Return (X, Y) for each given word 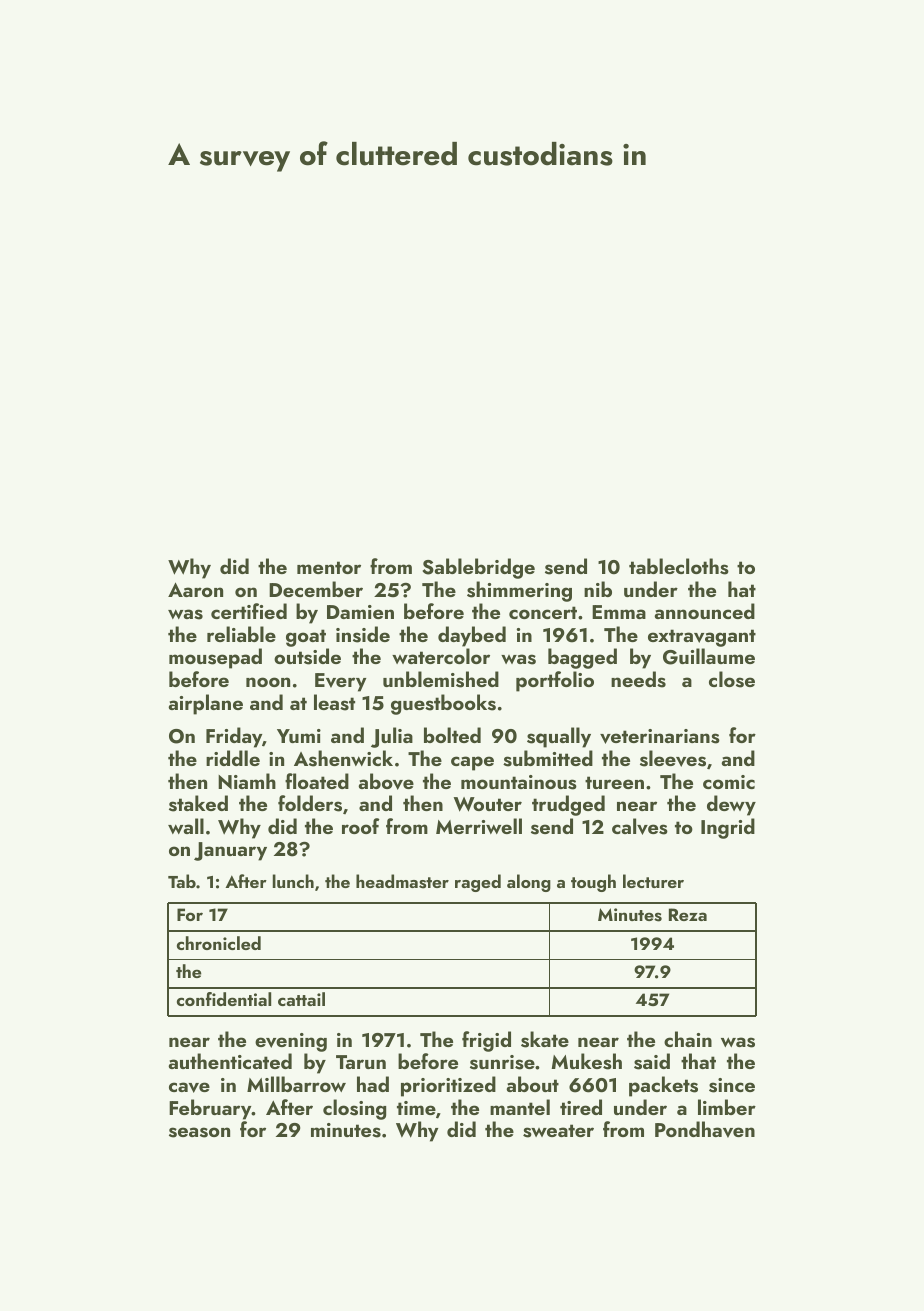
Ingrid (728, 828)
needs (638, 679)
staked (198, 803)
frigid (486, 1041)
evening (291, 1042)
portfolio (555, 681)
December (316, 589)
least (334, 702)
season (199, 1132)
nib (598, 589)
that (698, 1061)
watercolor (441, 656)
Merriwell (479, 826)
